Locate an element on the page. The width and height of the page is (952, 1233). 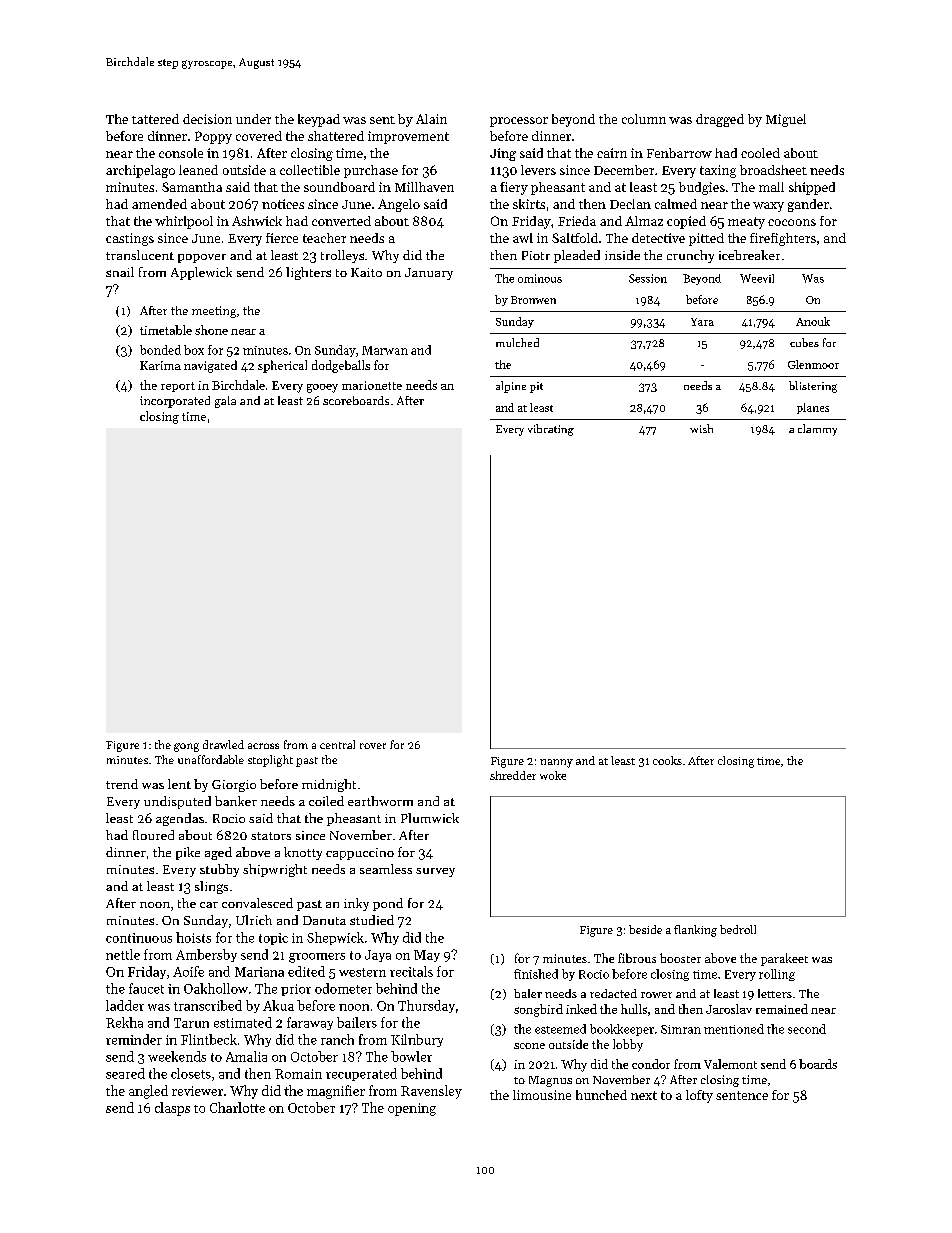
next is located at coordinates (644, 1095).
